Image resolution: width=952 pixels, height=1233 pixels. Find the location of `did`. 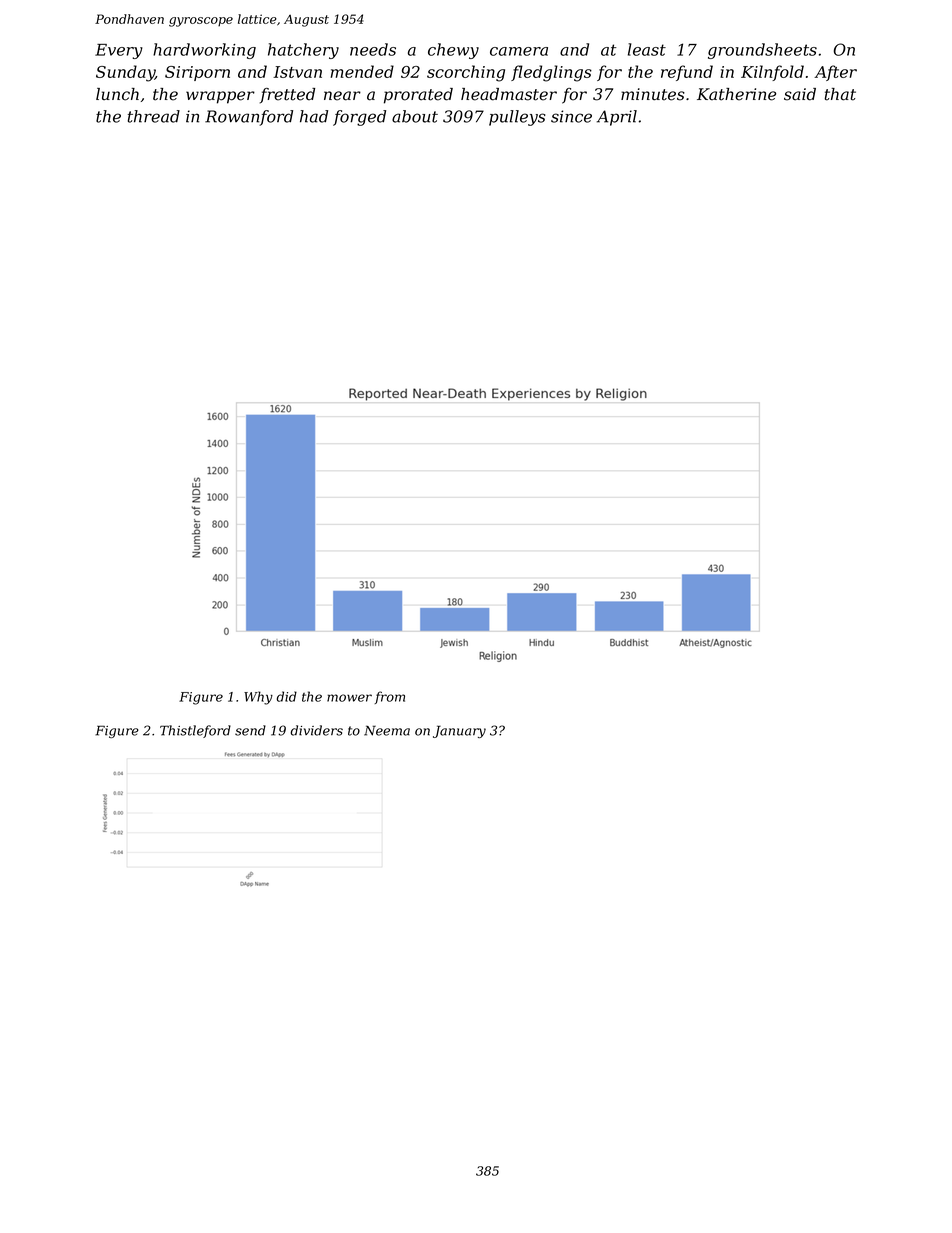

did is located at coordinates (287, 696).
